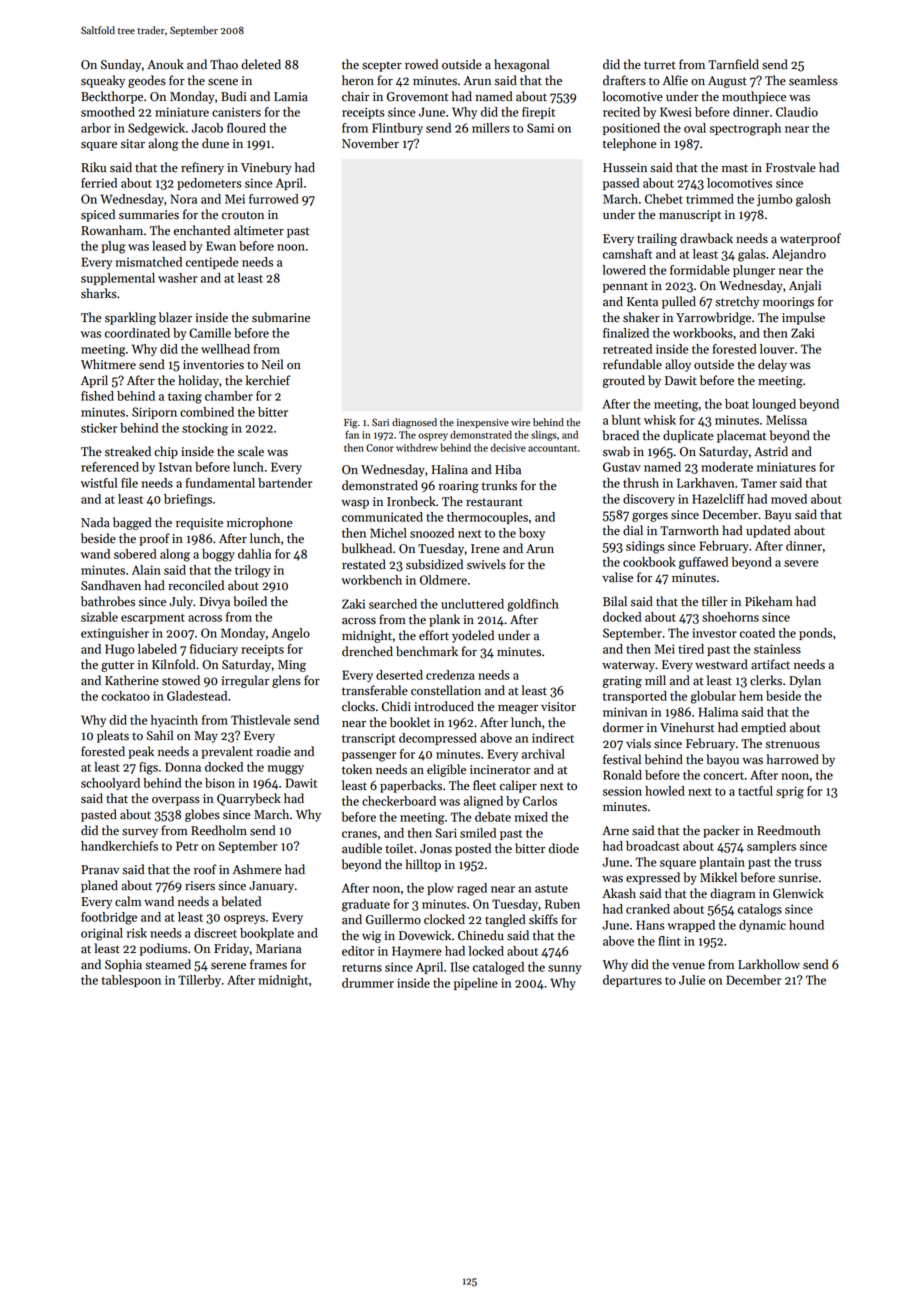  Describe the element at coordinates (108, 364) in the screenshot. I see `Whitmere` at that location.
